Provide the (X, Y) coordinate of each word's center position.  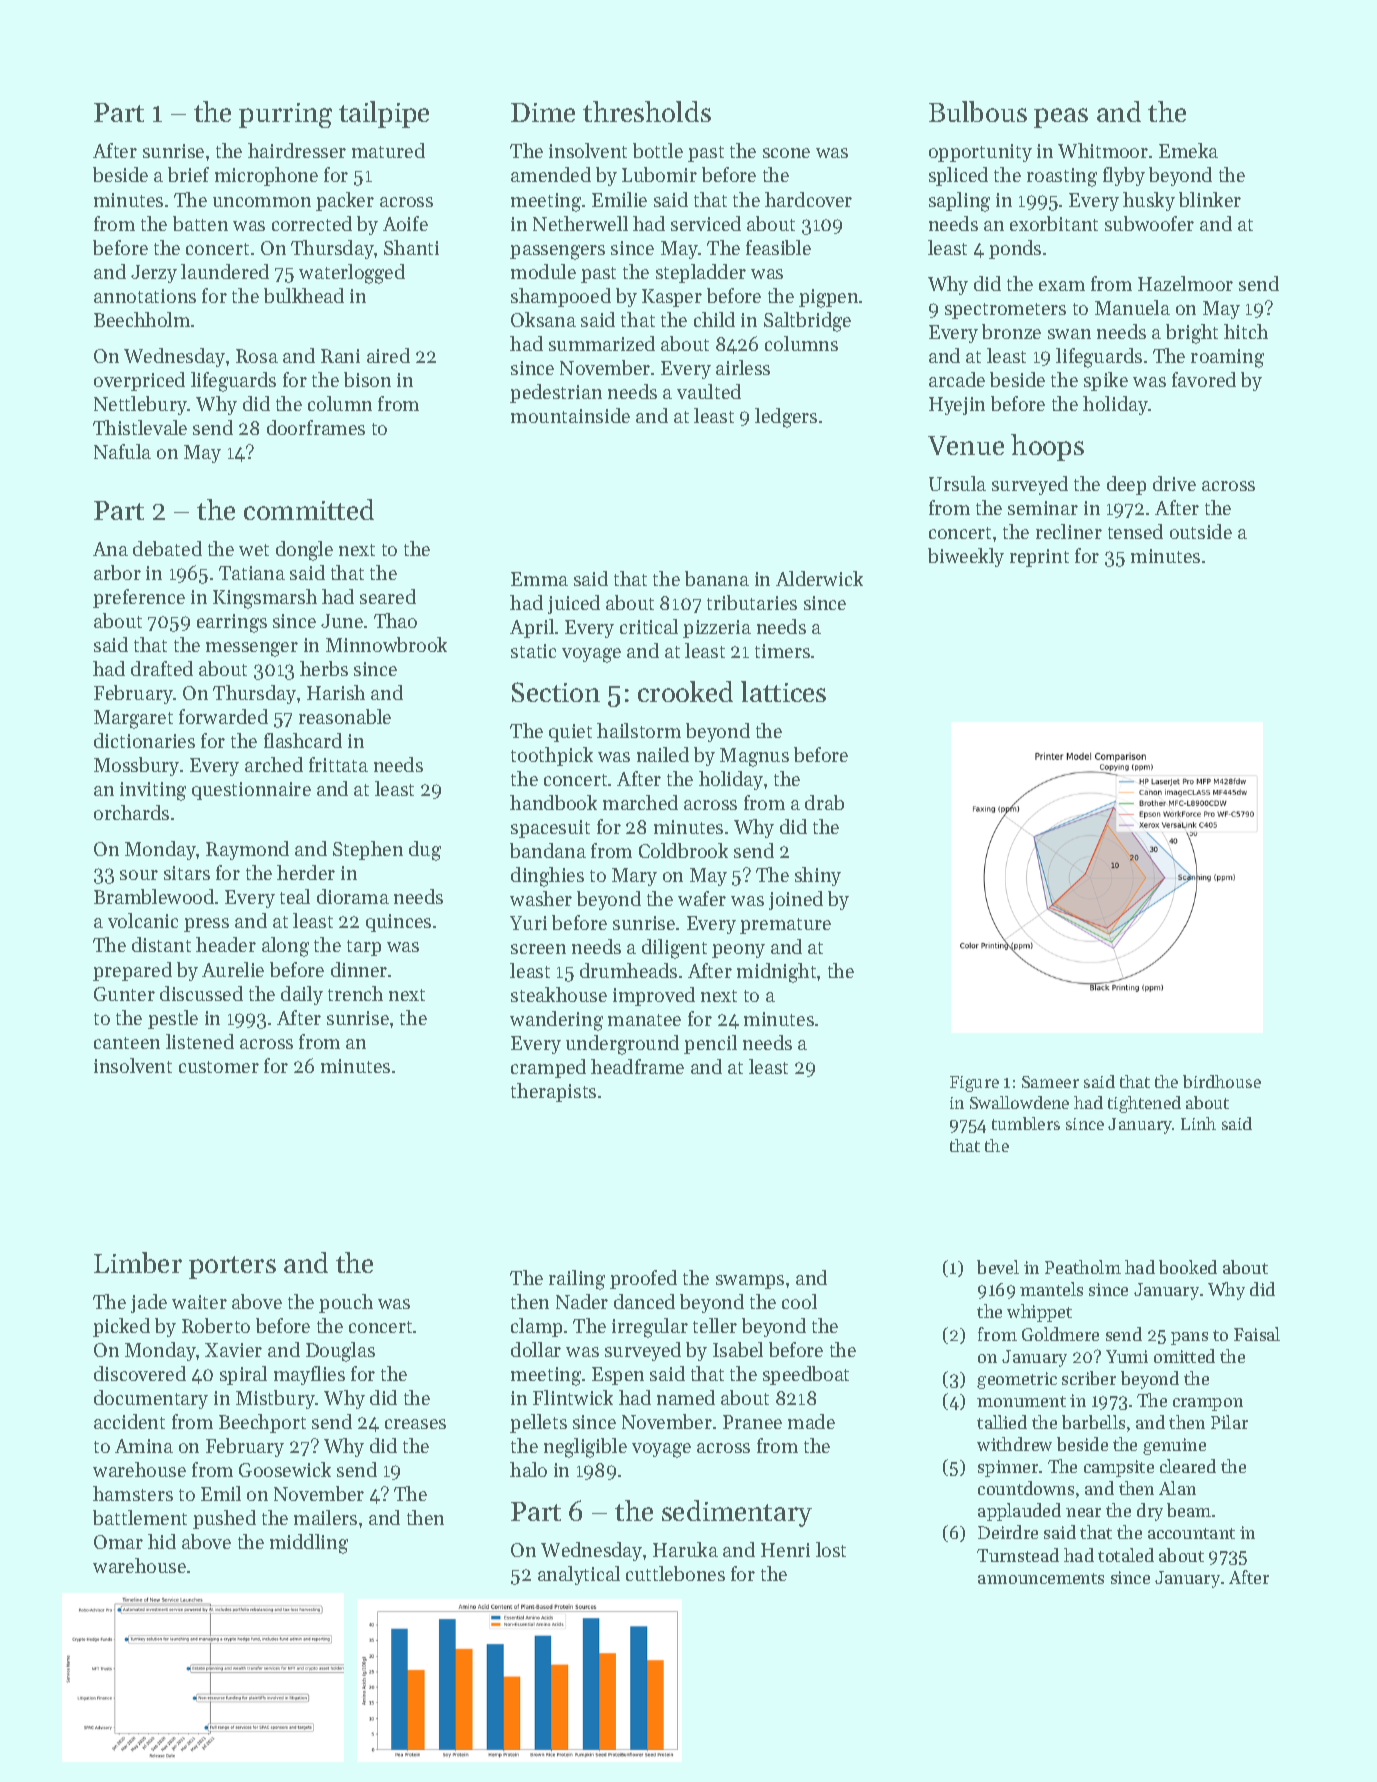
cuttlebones (675, 1573)
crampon (1208, 1404)
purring (285, 115)
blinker (1210, 199)
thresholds (647, 111)
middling (309, 1544)
